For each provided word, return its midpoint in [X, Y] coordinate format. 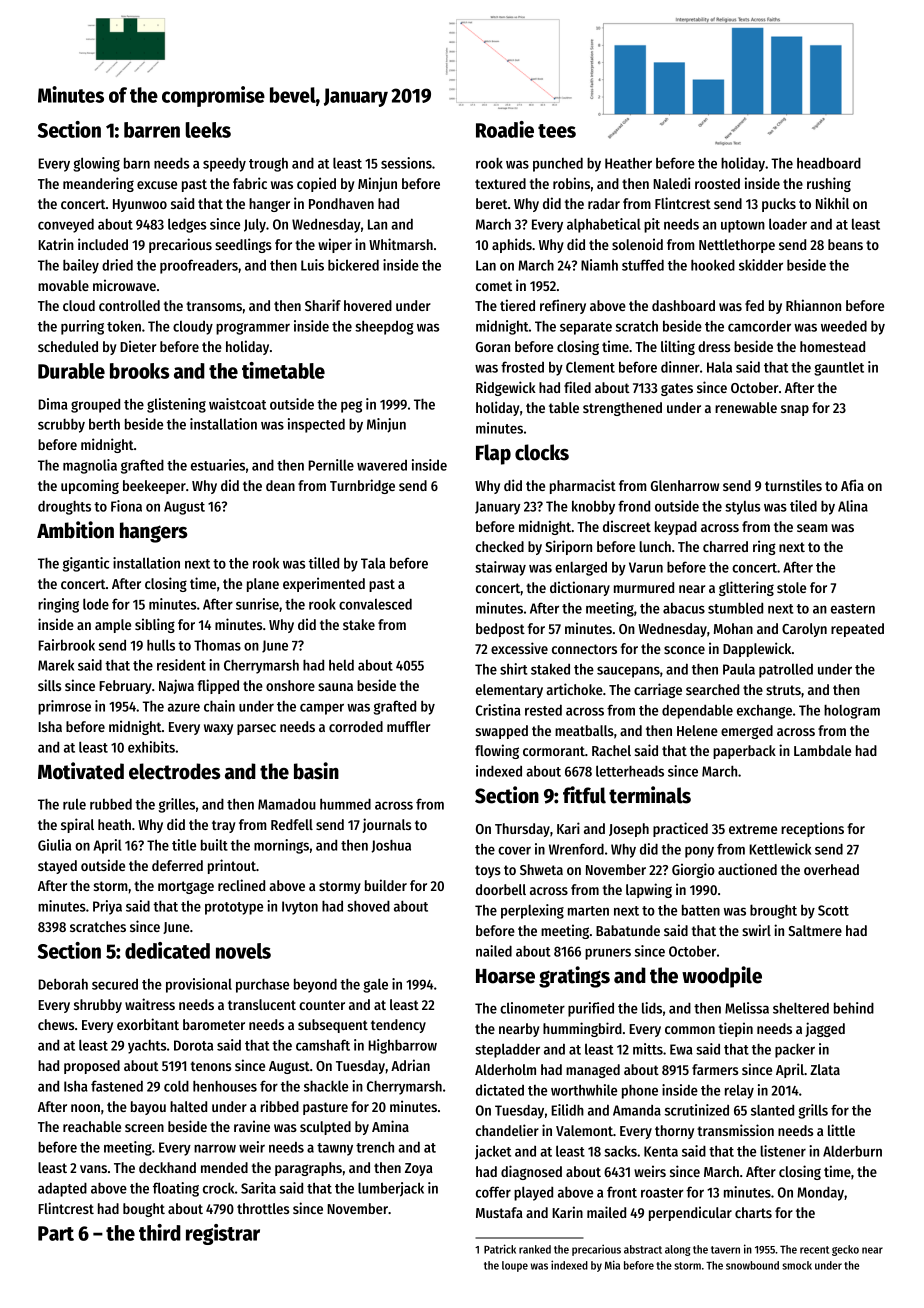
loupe [515, 1266]
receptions [812, 829]
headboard [829, 163]
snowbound [752, 1265]
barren [152, 130]
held [341, 665]
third [160, 1232]
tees [557, 131]
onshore [290, 685]
